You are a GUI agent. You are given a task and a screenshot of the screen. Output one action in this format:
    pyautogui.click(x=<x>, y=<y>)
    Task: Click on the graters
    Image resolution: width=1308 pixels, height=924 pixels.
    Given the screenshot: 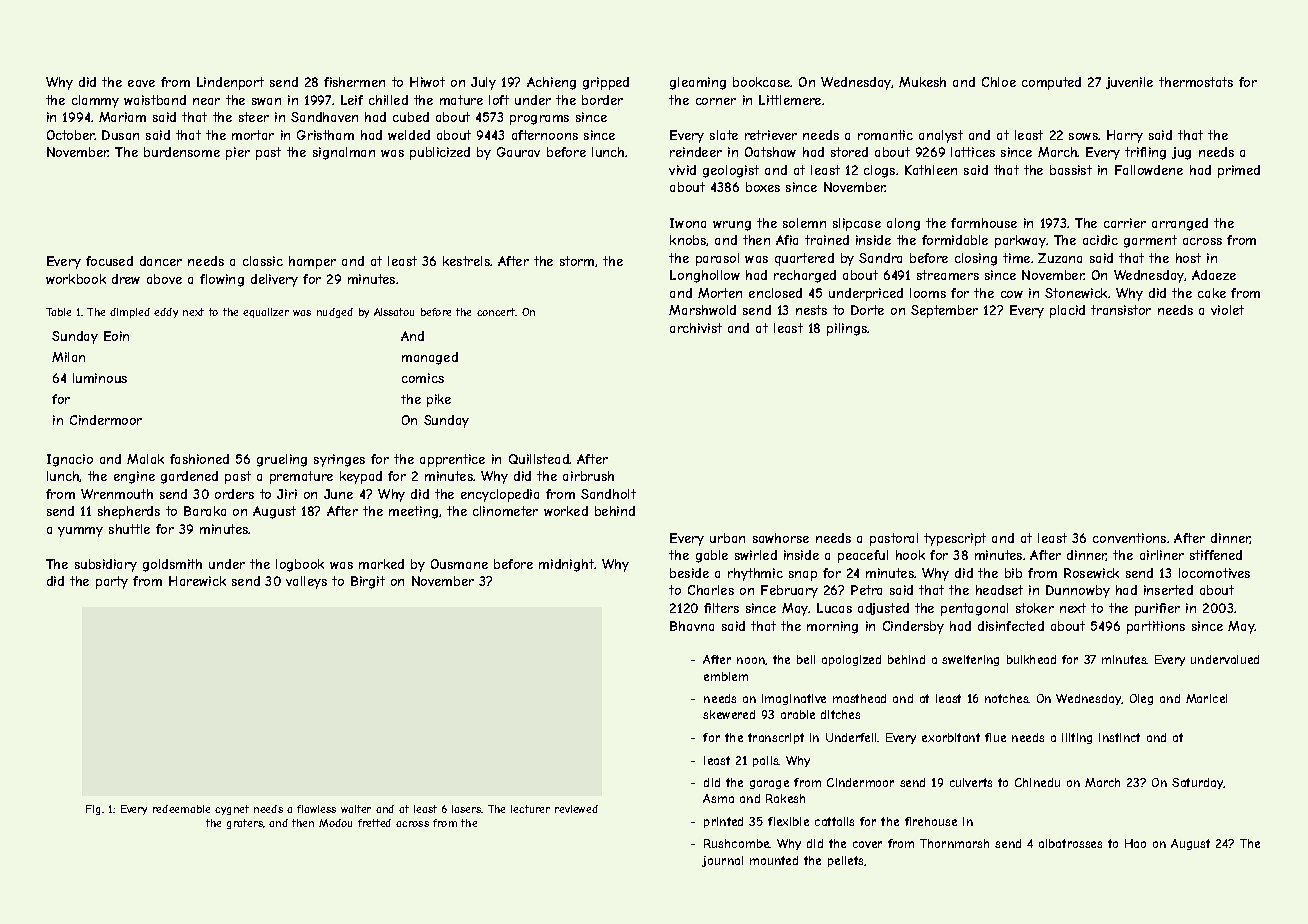 What is the action you would take?
    pyautogui.click(x=245, y=824)
